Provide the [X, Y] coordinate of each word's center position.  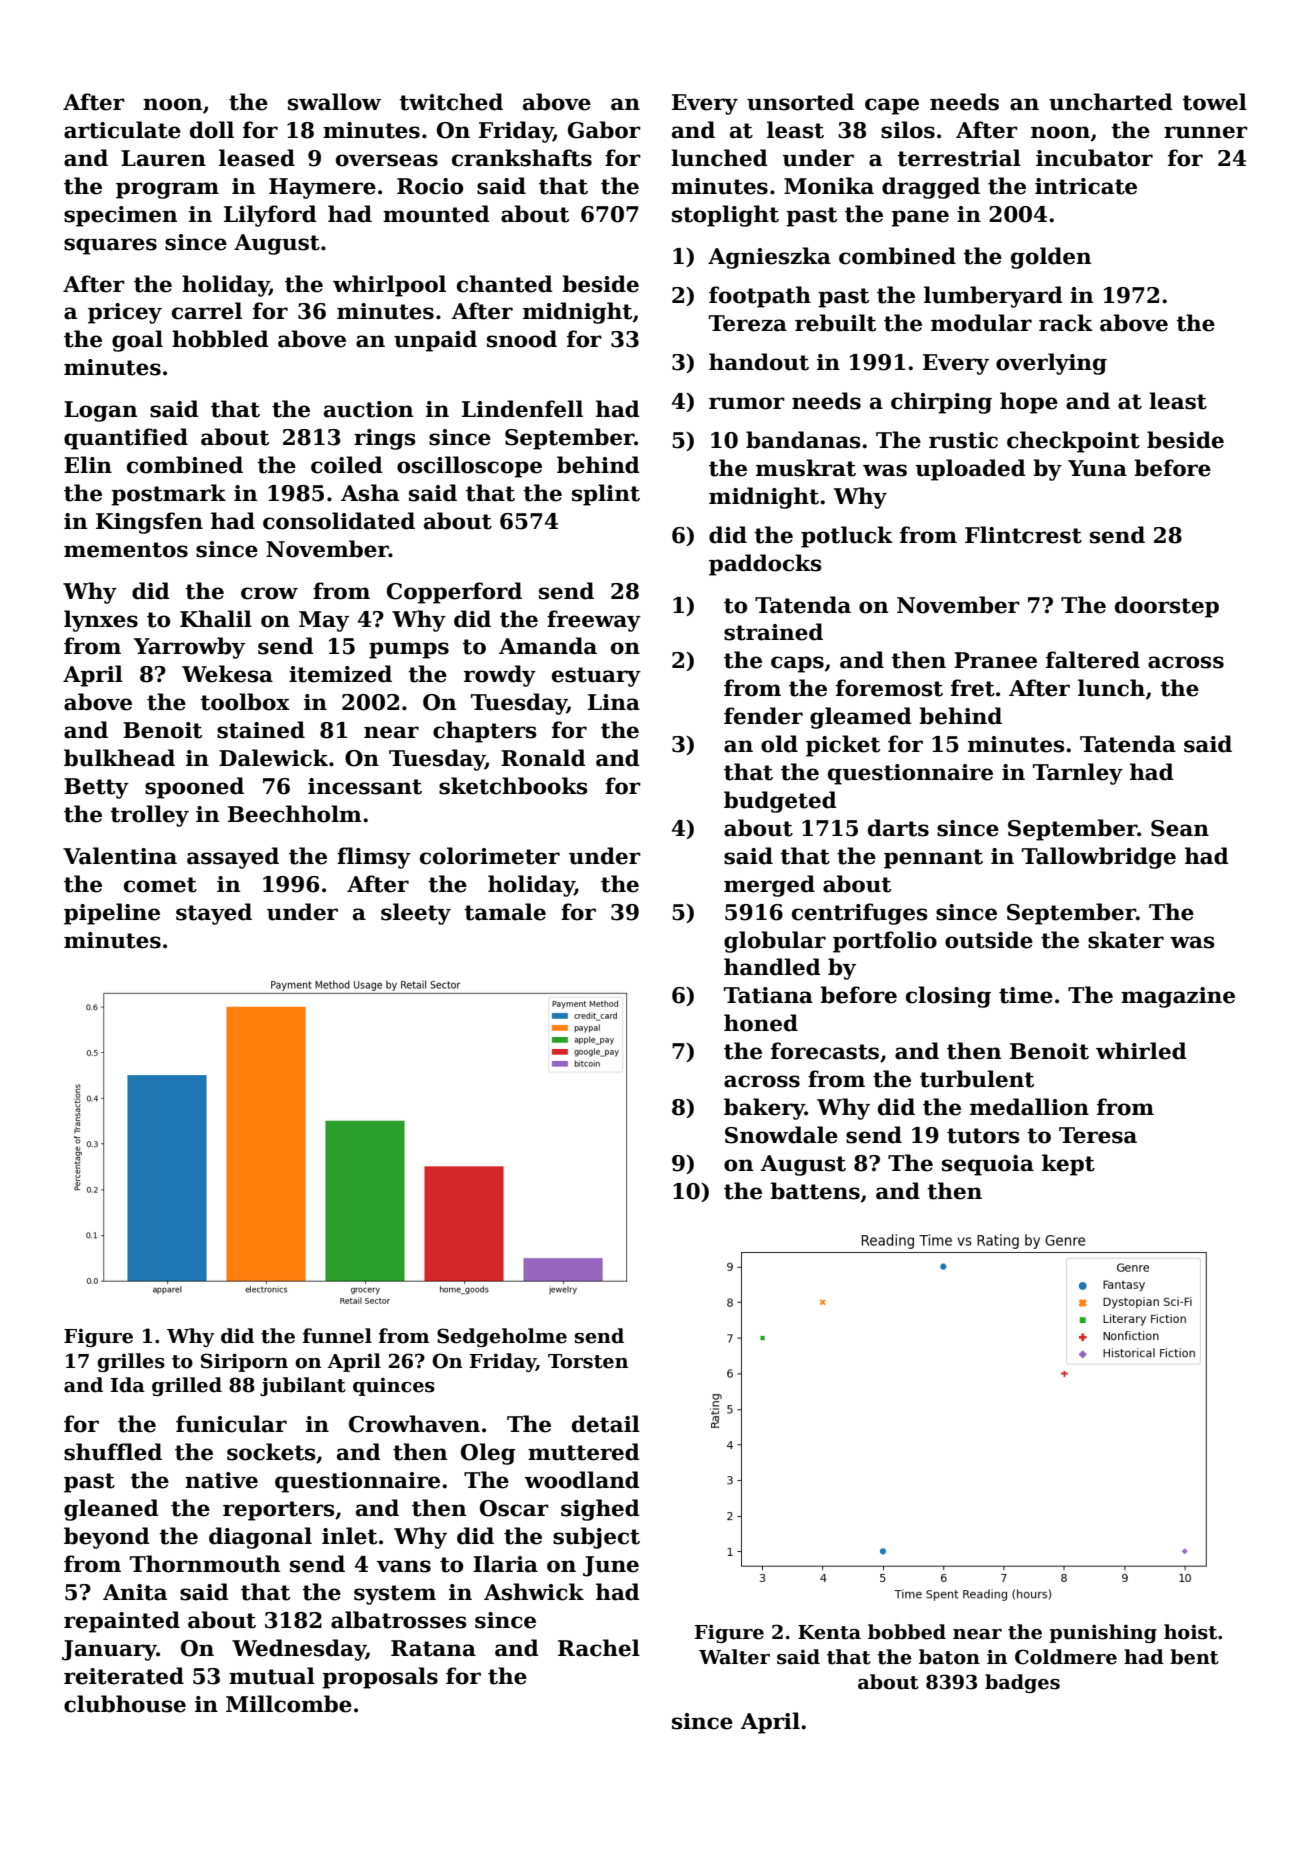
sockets [271, 1452]
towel [1214, 102]
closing [948, 997]
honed [761, 1023]
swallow [334, 102]
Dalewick [273, 758]
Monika [829, 186]
